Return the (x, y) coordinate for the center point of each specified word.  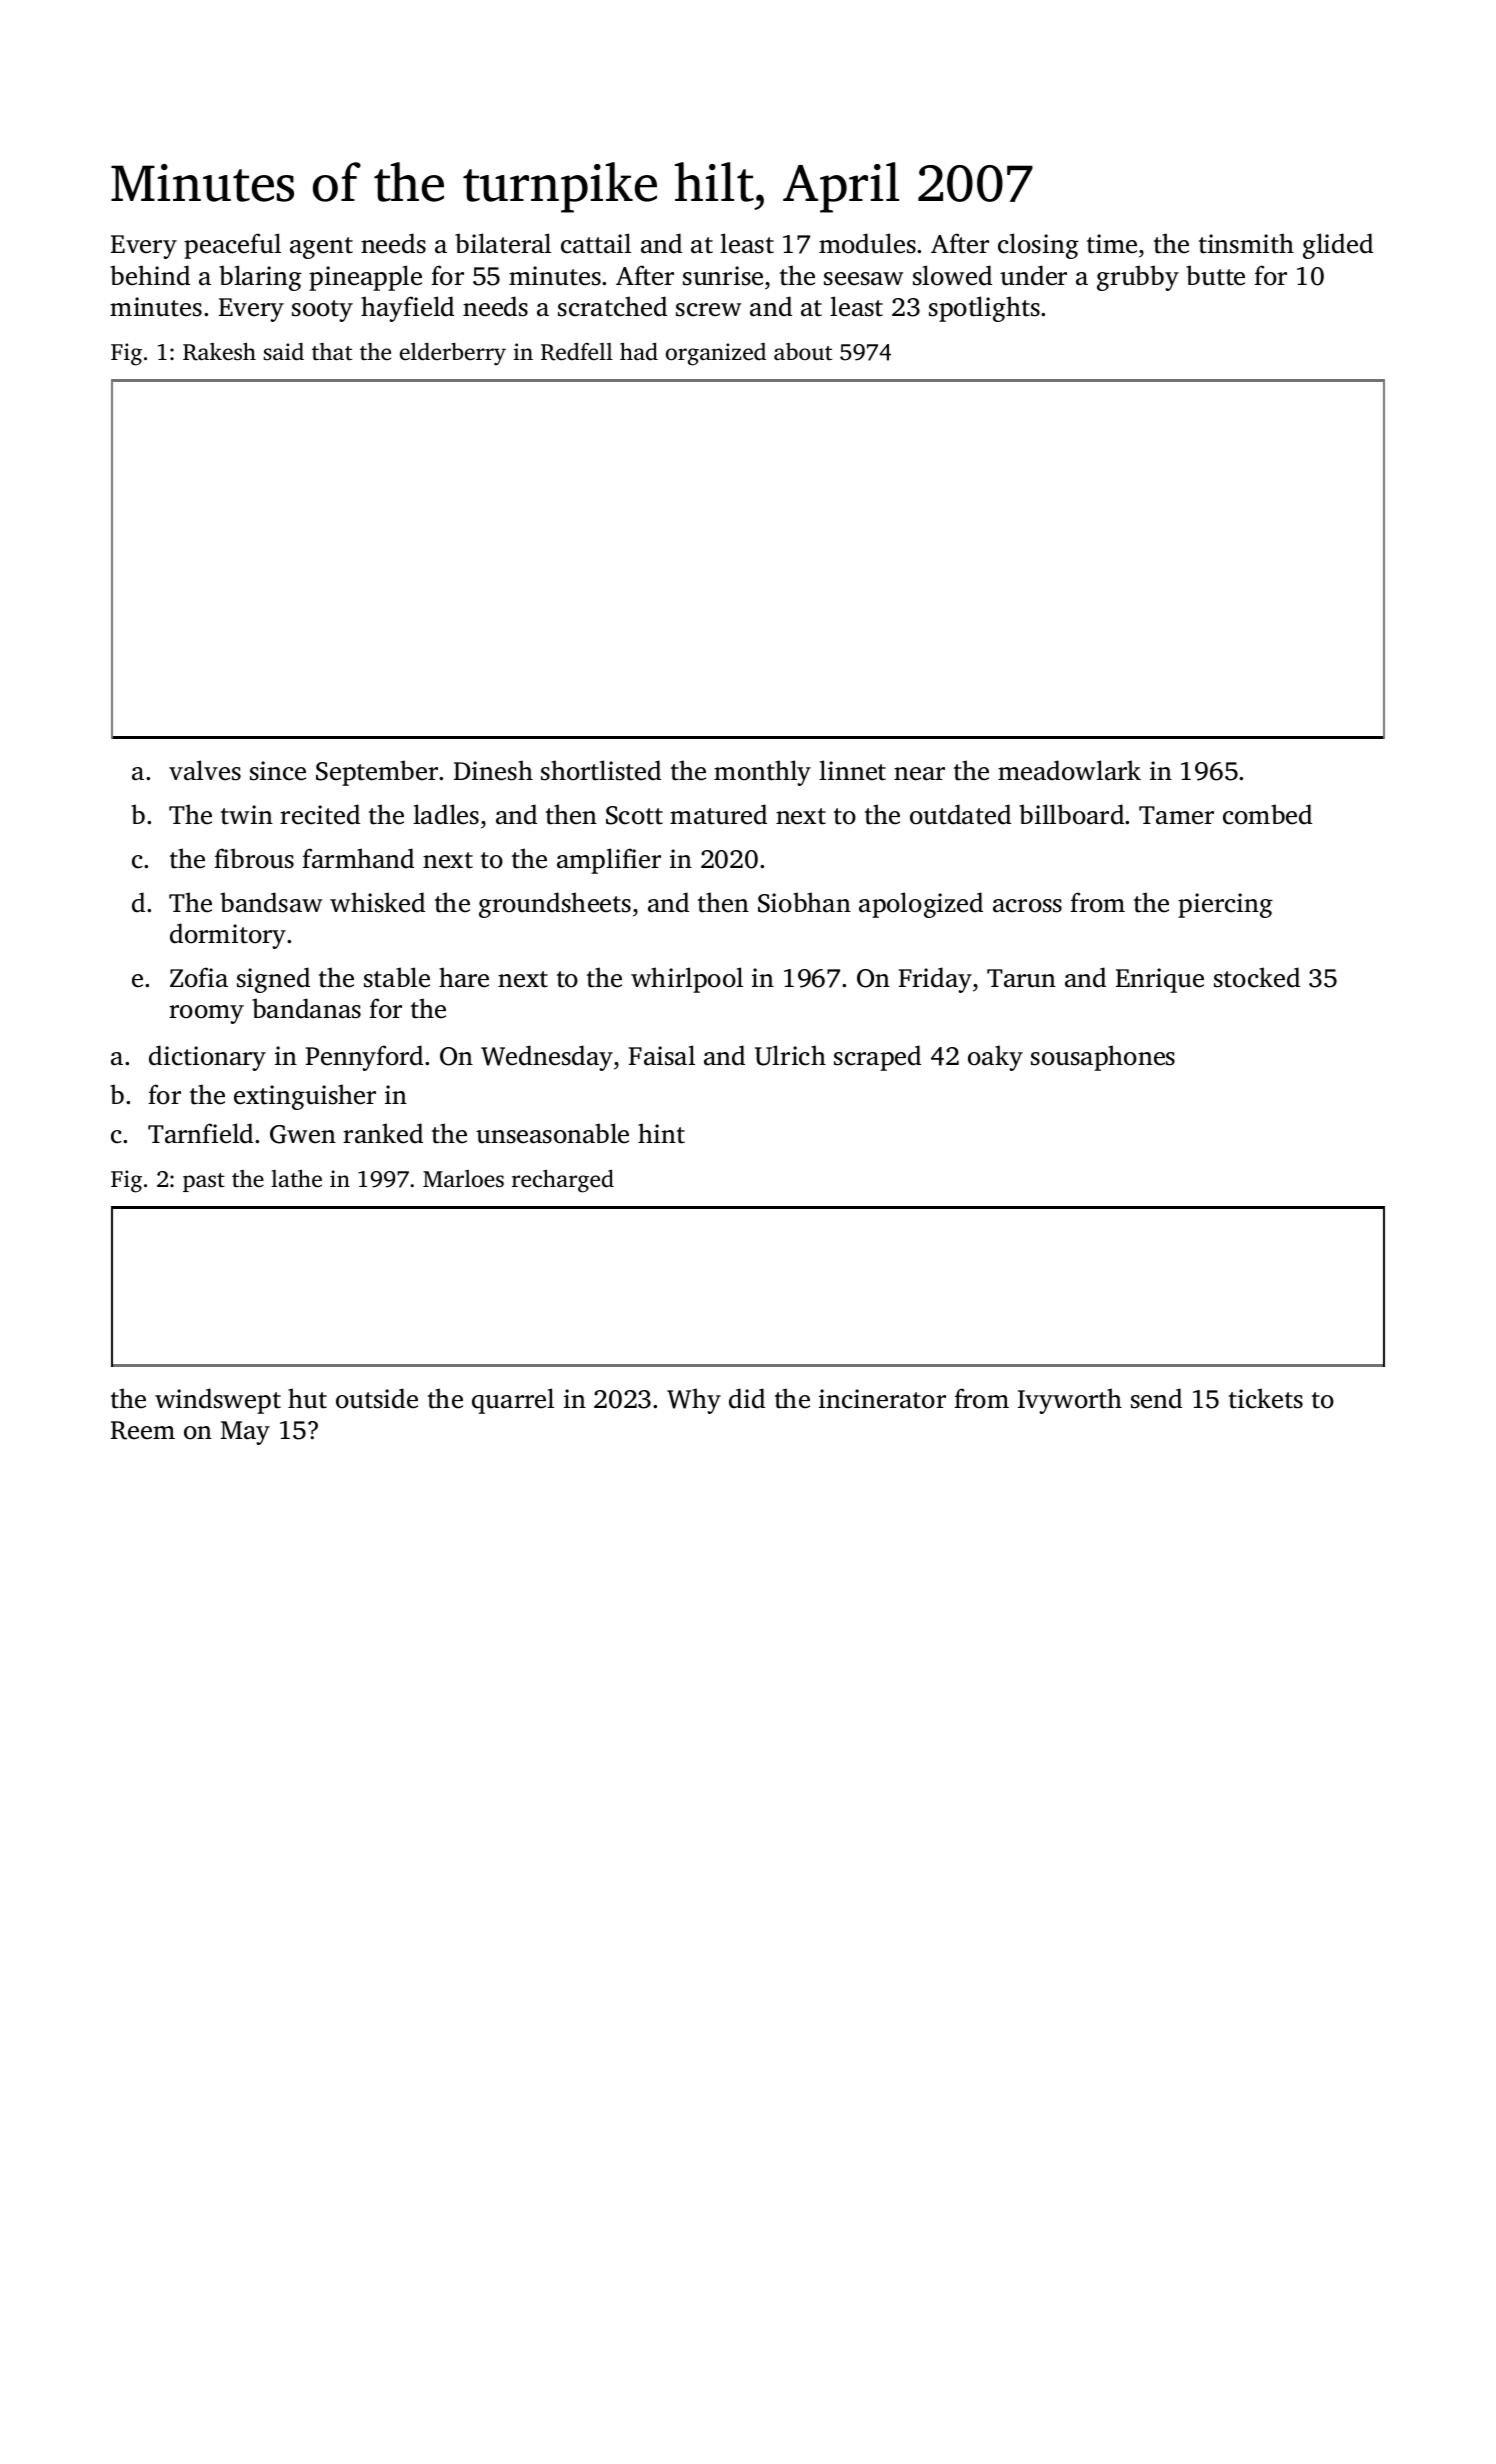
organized (716, 354)
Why (694, 1401)
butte (1215, 275)
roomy (206, 1014)
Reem (143, 1430)
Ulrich (790, 1055)
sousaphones (1103, 1058)
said (284, 352)
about (803, 352)
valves (205, 770)
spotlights (984, 309)
